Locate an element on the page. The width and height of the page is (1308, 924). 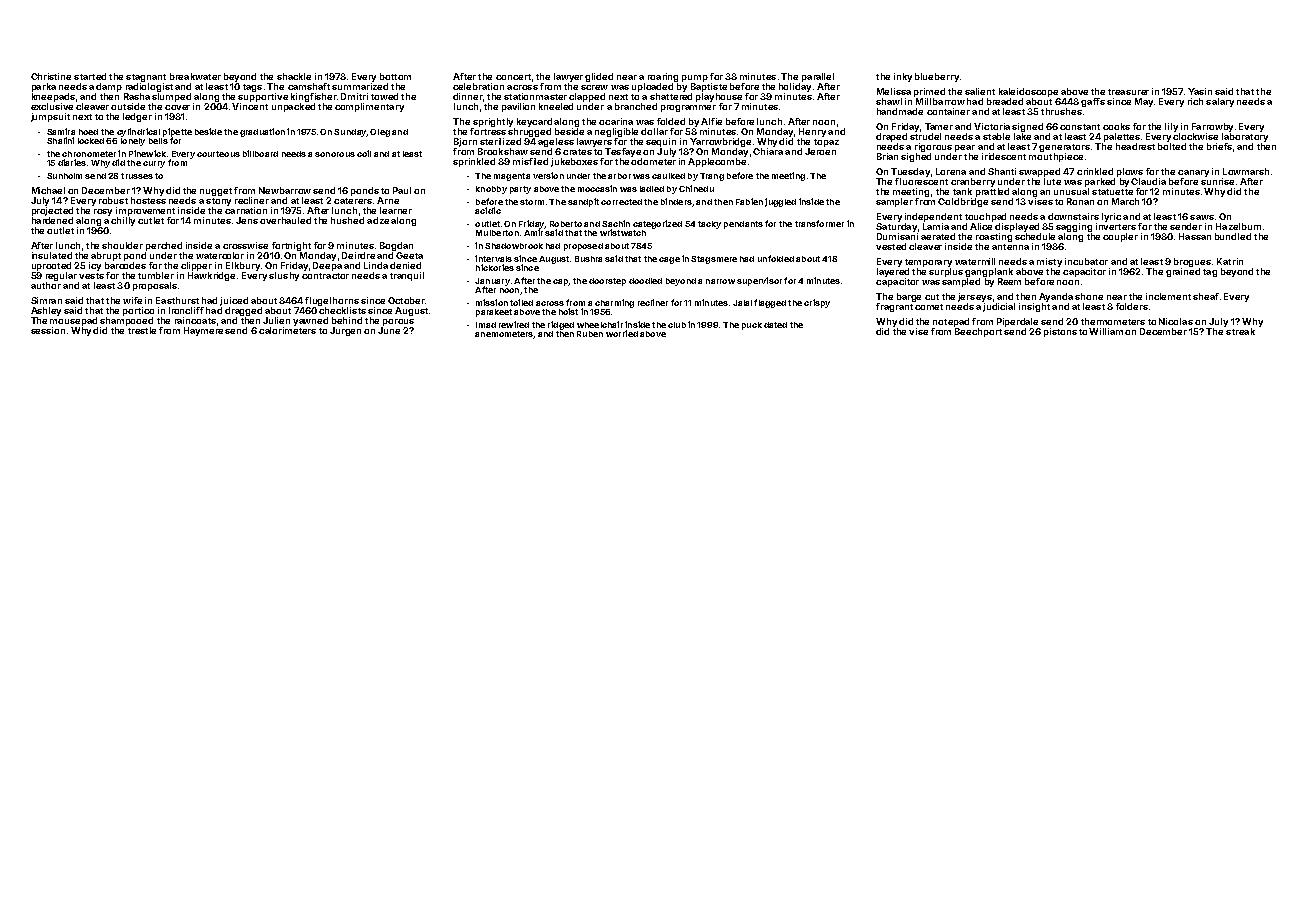
hostess is located at coordinates (148, 200).
